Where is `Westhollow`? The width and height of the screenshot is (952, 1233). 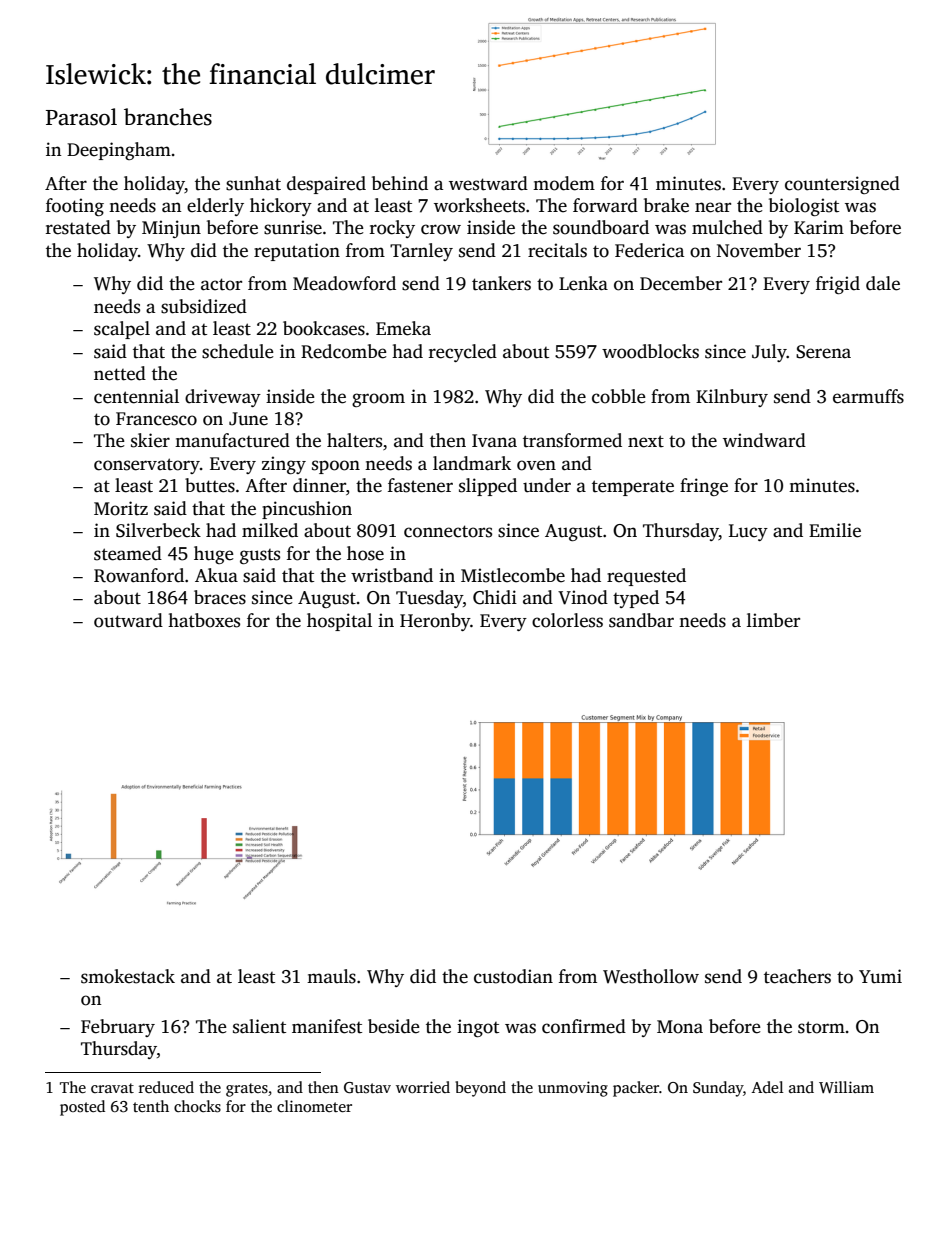
Westhollow is located at coordinates (651, 976).
